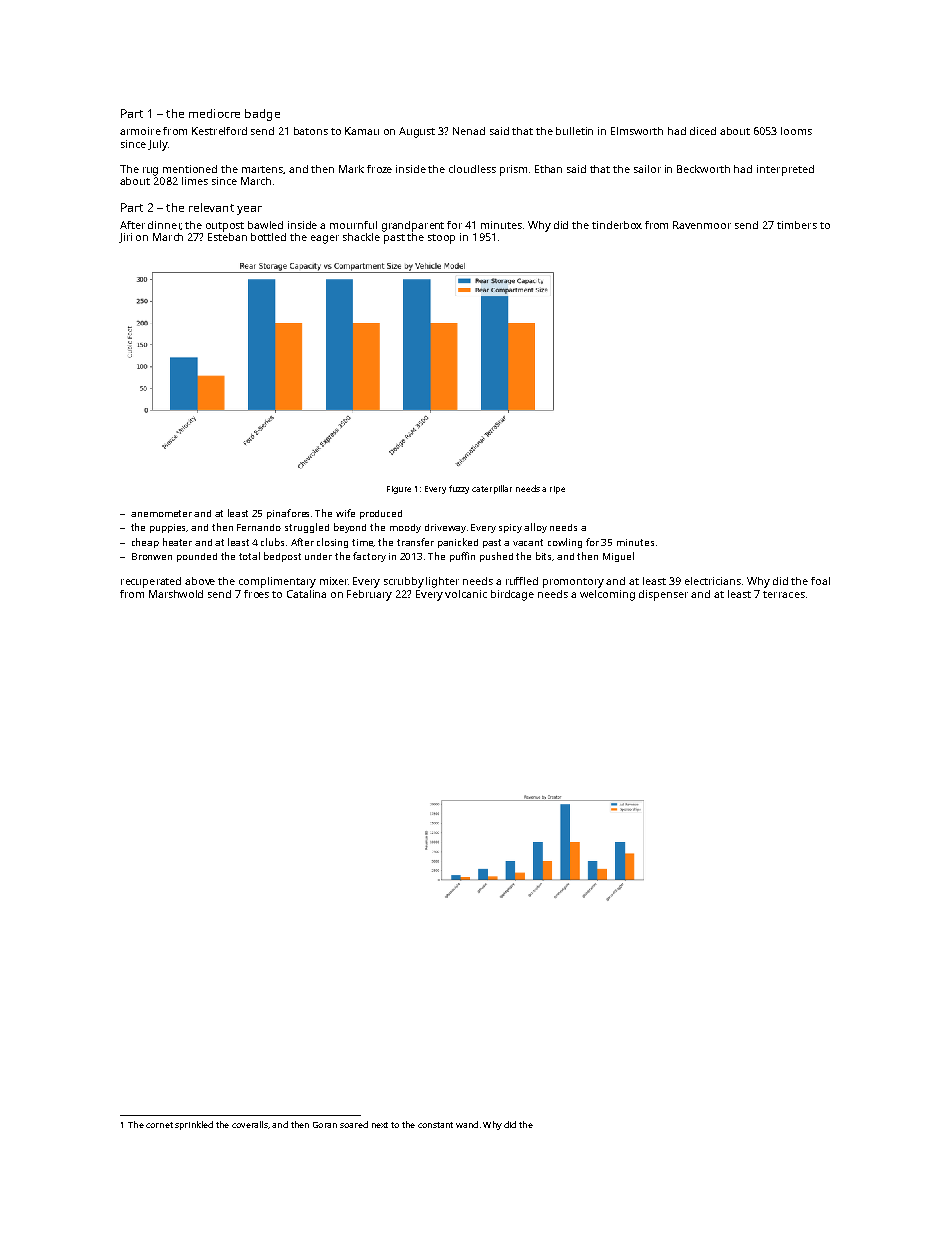 The height and width of the screenshot is (1233, 952). What do you see at coordinates (441, 239) in the screenshot?
I see `stoop` at bounding box center [441, 239].
